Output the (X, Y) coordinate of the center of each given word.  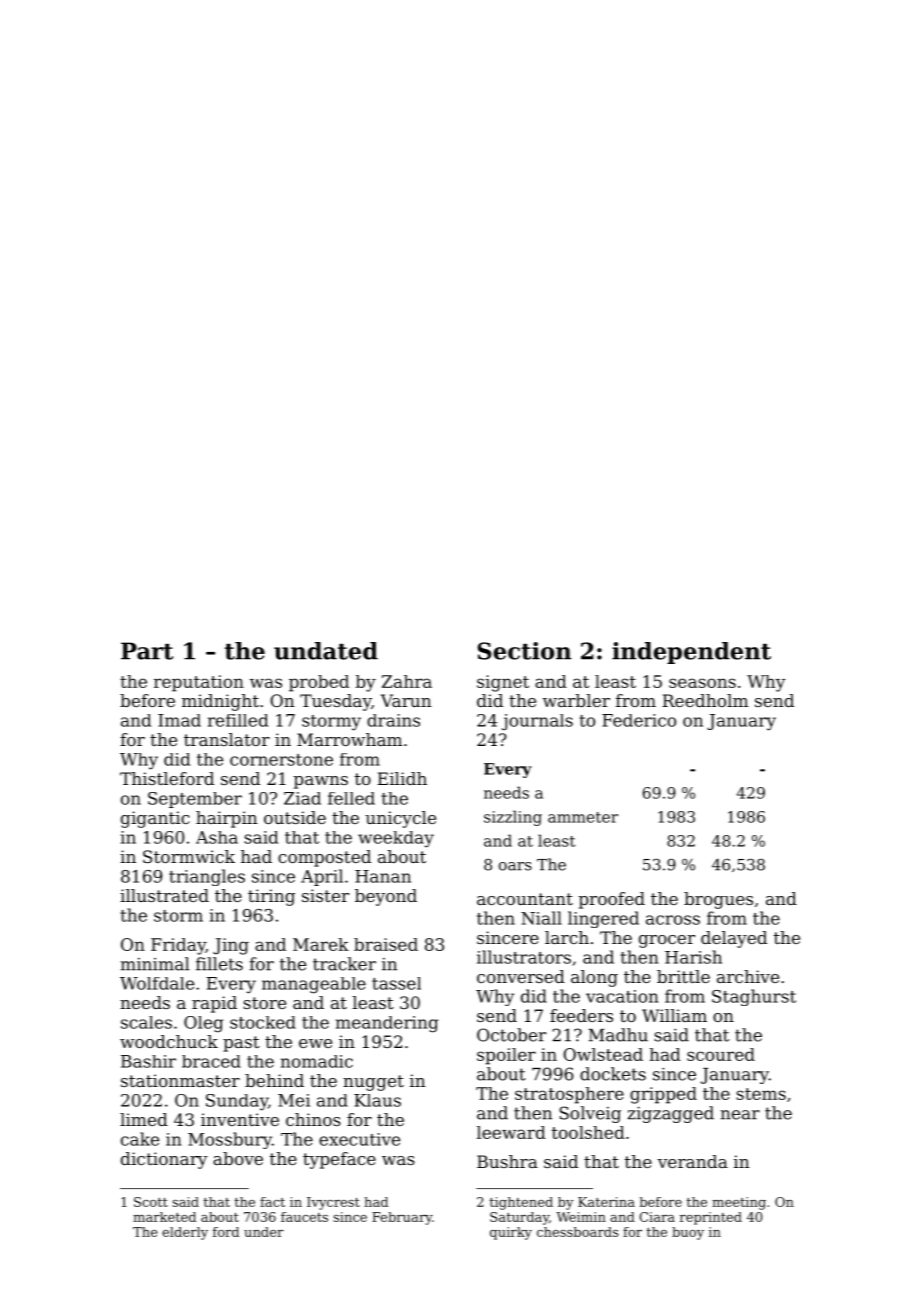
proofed (612, 900)
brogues (718, 900)
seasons (702, 683)
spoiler (506, 1056)
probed (319, 683)
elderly (185, 1233)
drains (393, 720)
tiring (271, 897)
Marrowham (349, 739)
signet (503, 683)
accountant (525, 899)
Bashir (148, 1061)
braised (386, 944)
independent (691, 653)
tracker (344, 964)
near (740, 1115)
